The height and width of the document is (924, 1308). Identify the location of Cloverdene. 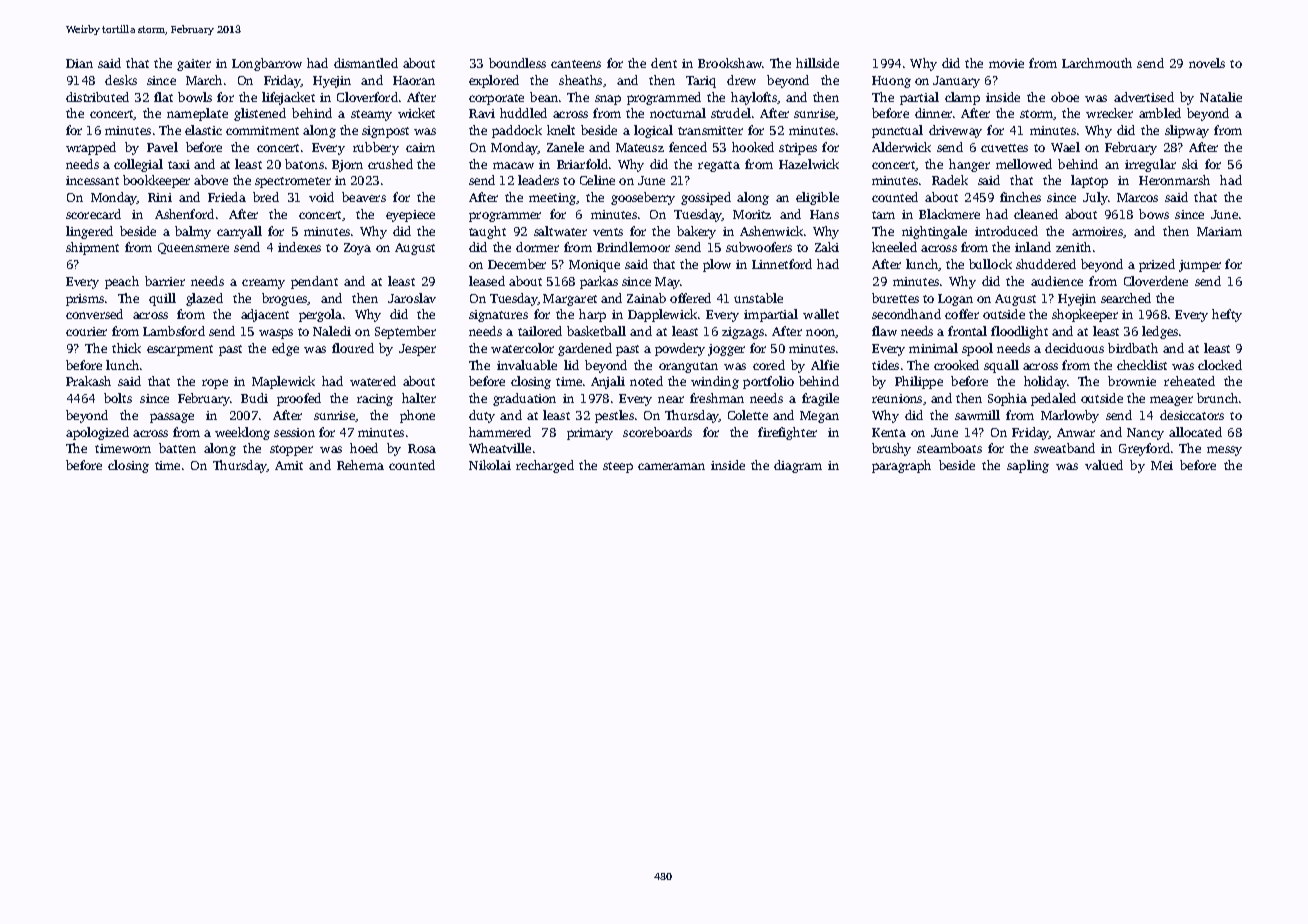
(1156, 281).
